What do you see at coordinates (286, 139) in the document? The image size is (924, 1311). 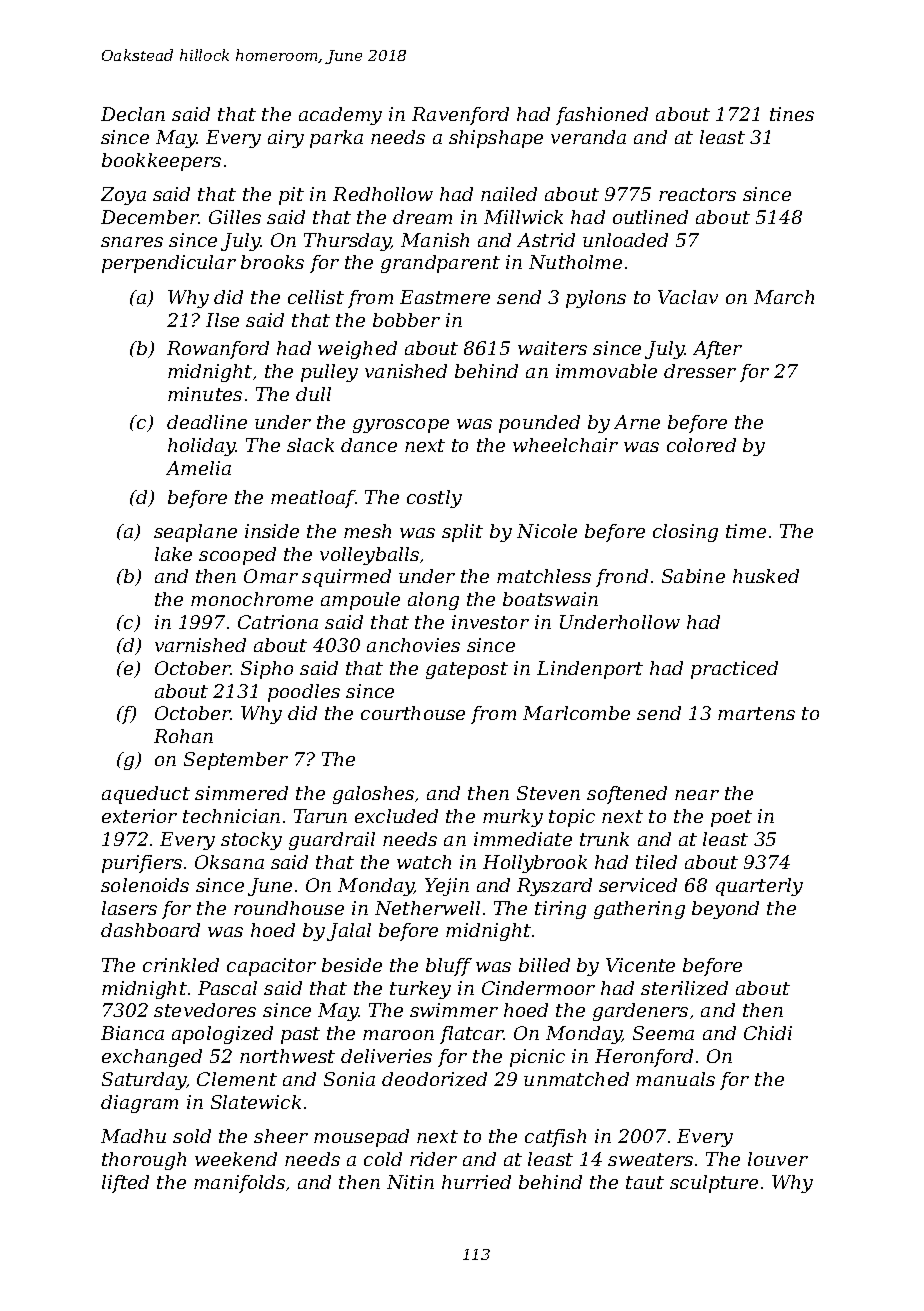 I see `airy` at bounding box center [286, 139].
